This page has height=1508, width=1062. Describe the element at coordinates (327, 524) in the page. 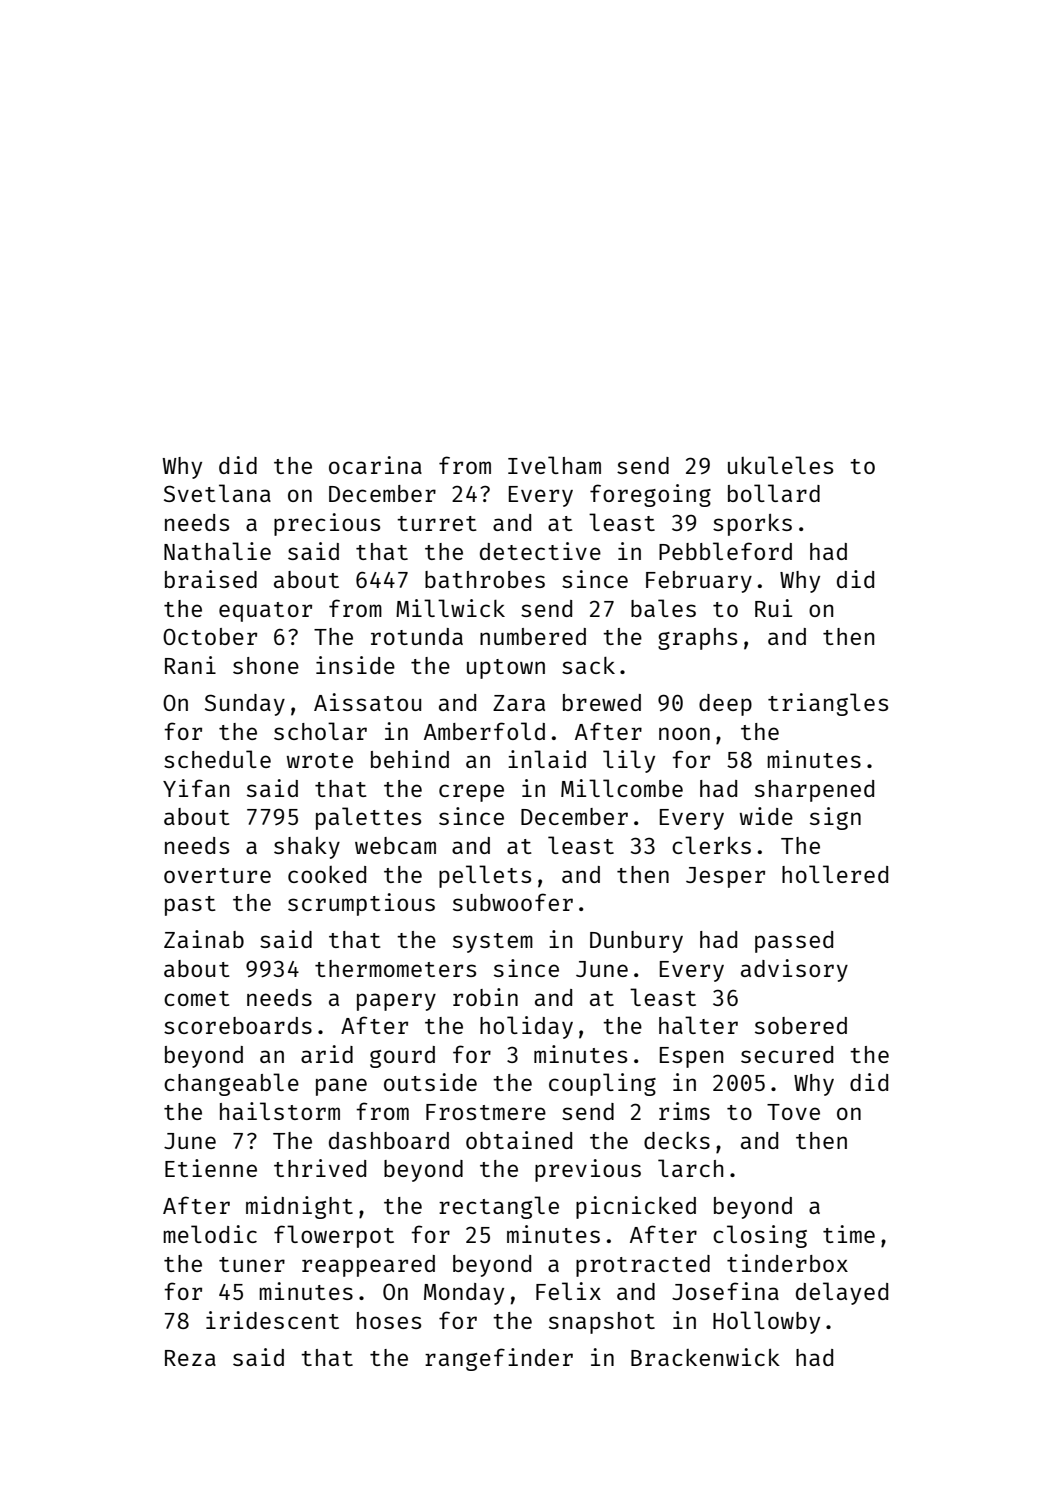

I see `precious` at that location.
